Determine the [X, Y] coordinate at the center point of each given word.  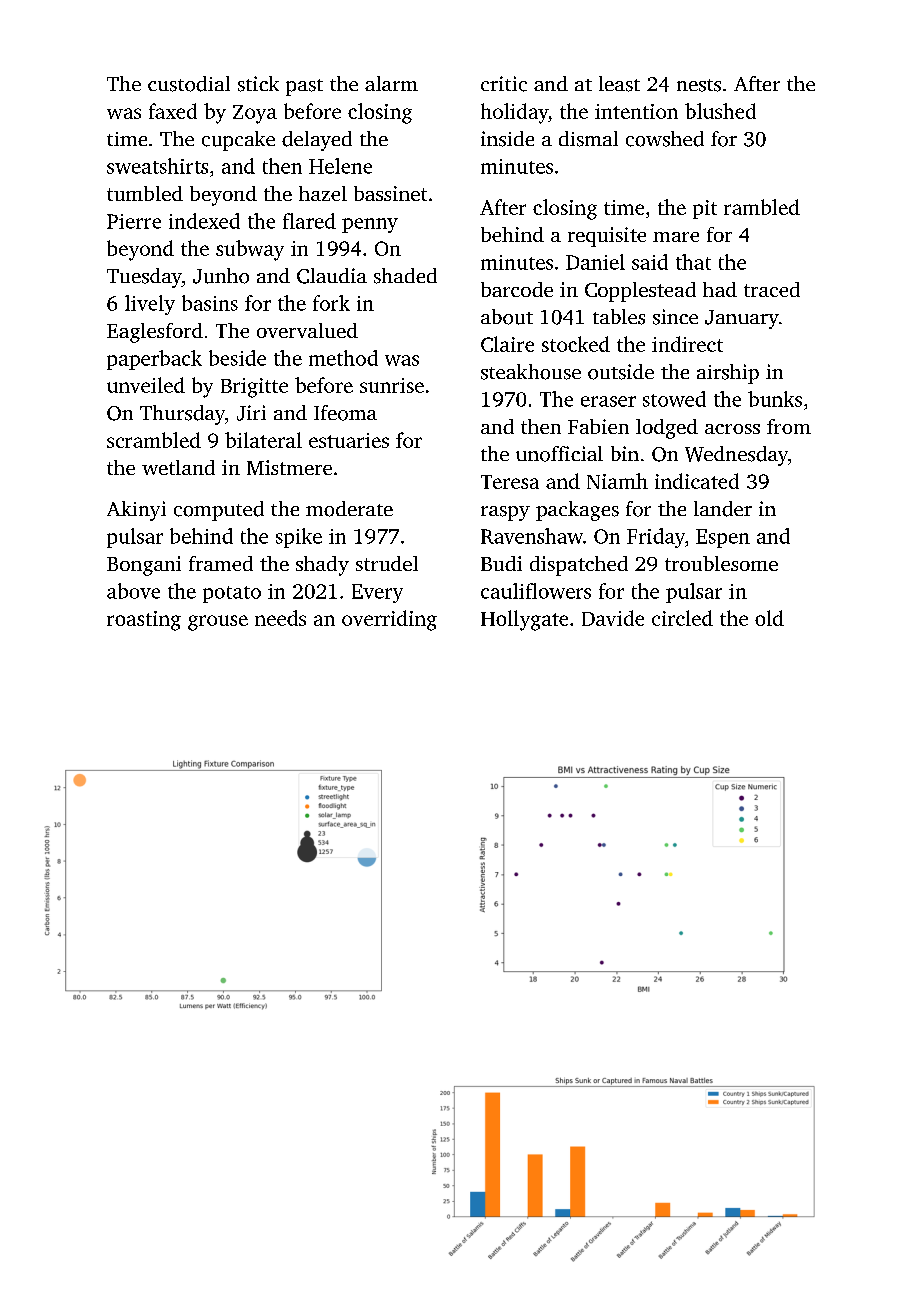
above [133, 591]
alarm [391, 83]
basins [210, 303]
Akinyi [136, 511]
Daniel [595, 262]
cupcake [238, 141]
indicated [697, 481]
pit [705, 209]
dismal [588, 139]
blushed [720, 111]
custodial [189, 84]
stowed [674, 399]
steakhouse [531, 372]
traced [772, 289]
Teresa [510, 482]
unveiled [146, 385]
